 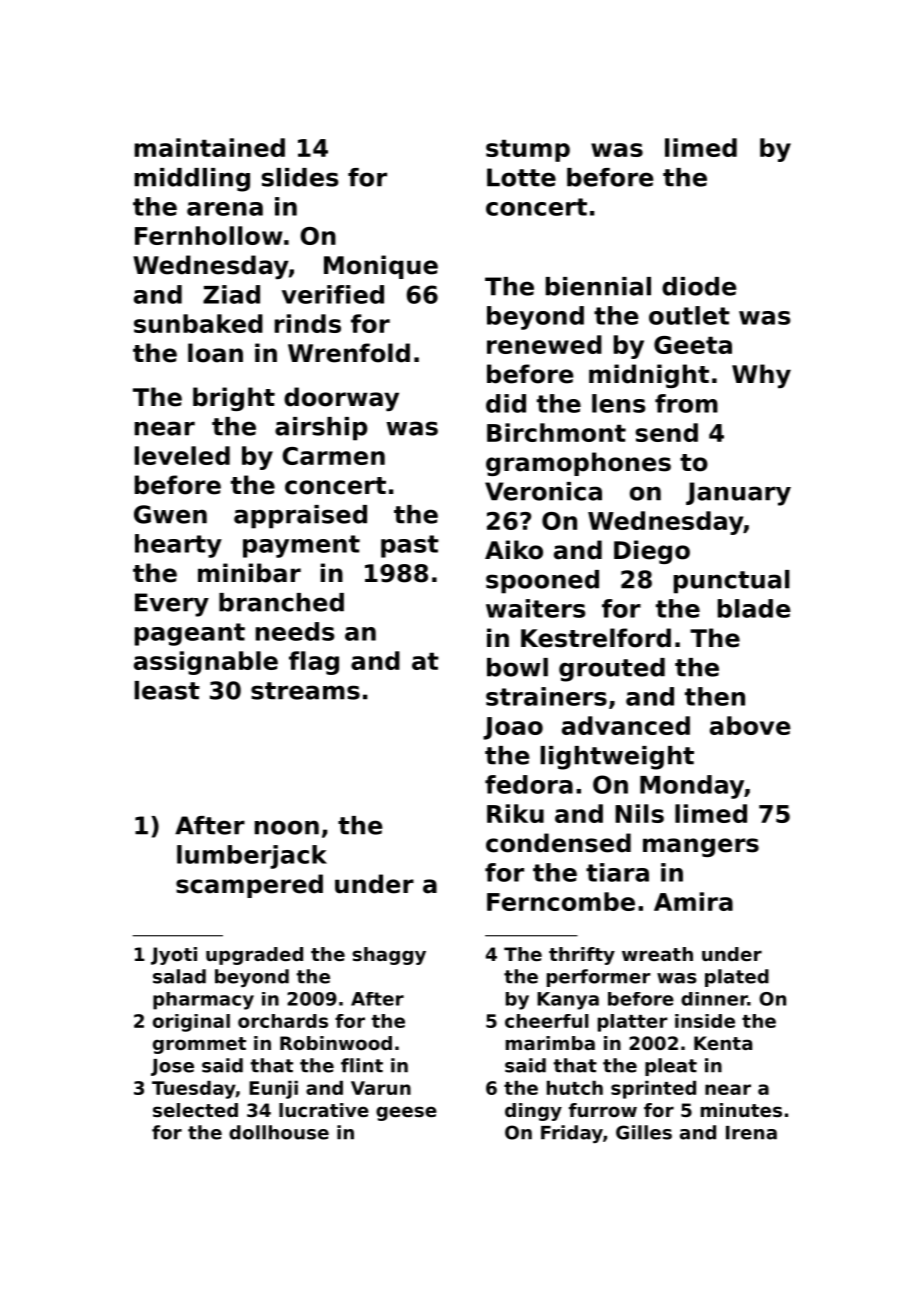 I want to click on diode, so click(x=699, y=286).
